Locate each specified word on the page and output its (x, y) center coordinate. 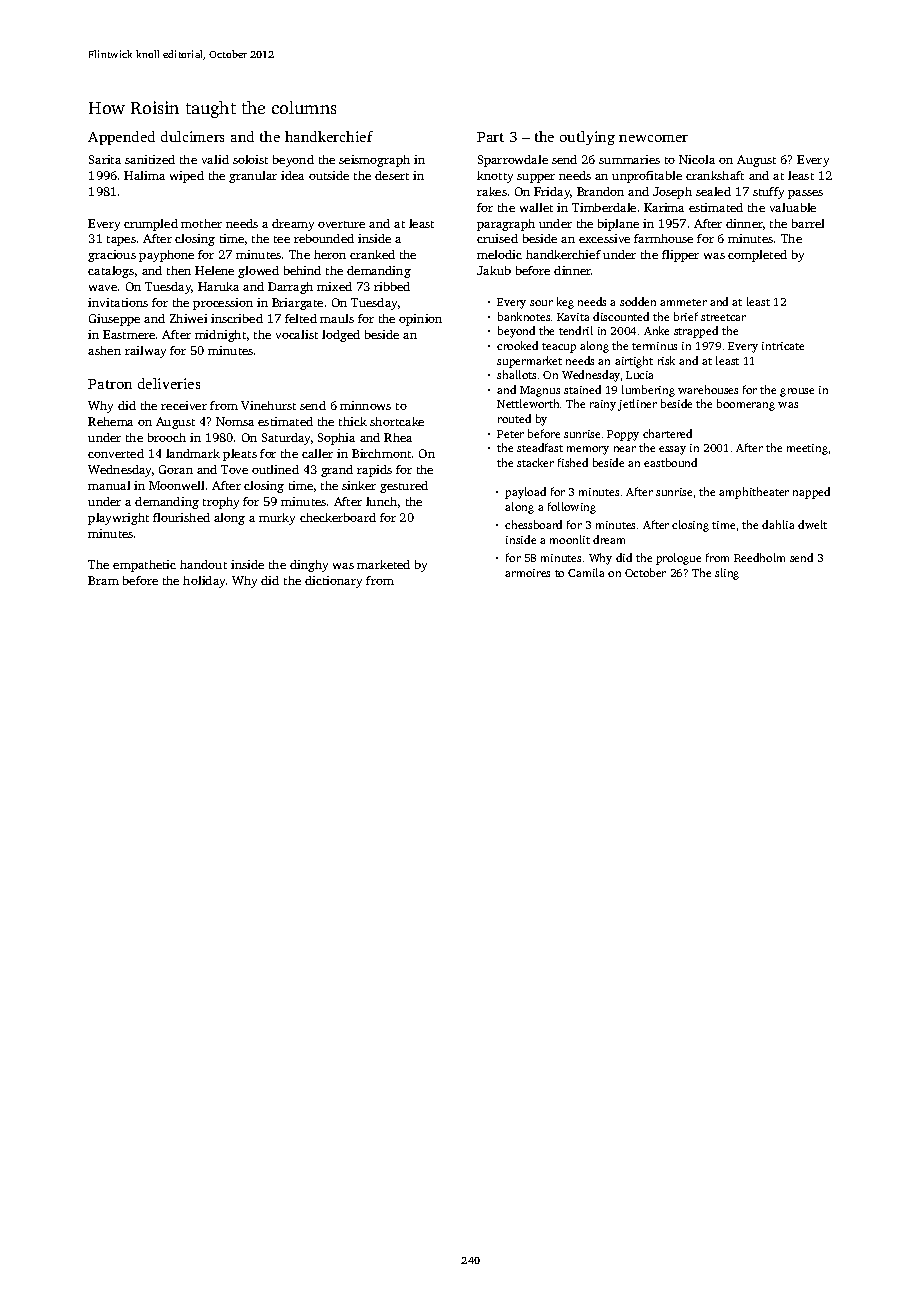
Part (490, 137)
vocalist (297, 334)
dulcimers (192, 136)
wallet (536, 207)
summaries (629, 159)
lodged (341, 336)
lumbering (648, 391)
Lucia (639, 375)
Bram (103, 580)
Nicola (697, 159)
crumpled (151, 225)
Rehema (110, 421)
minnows (365, 405)
